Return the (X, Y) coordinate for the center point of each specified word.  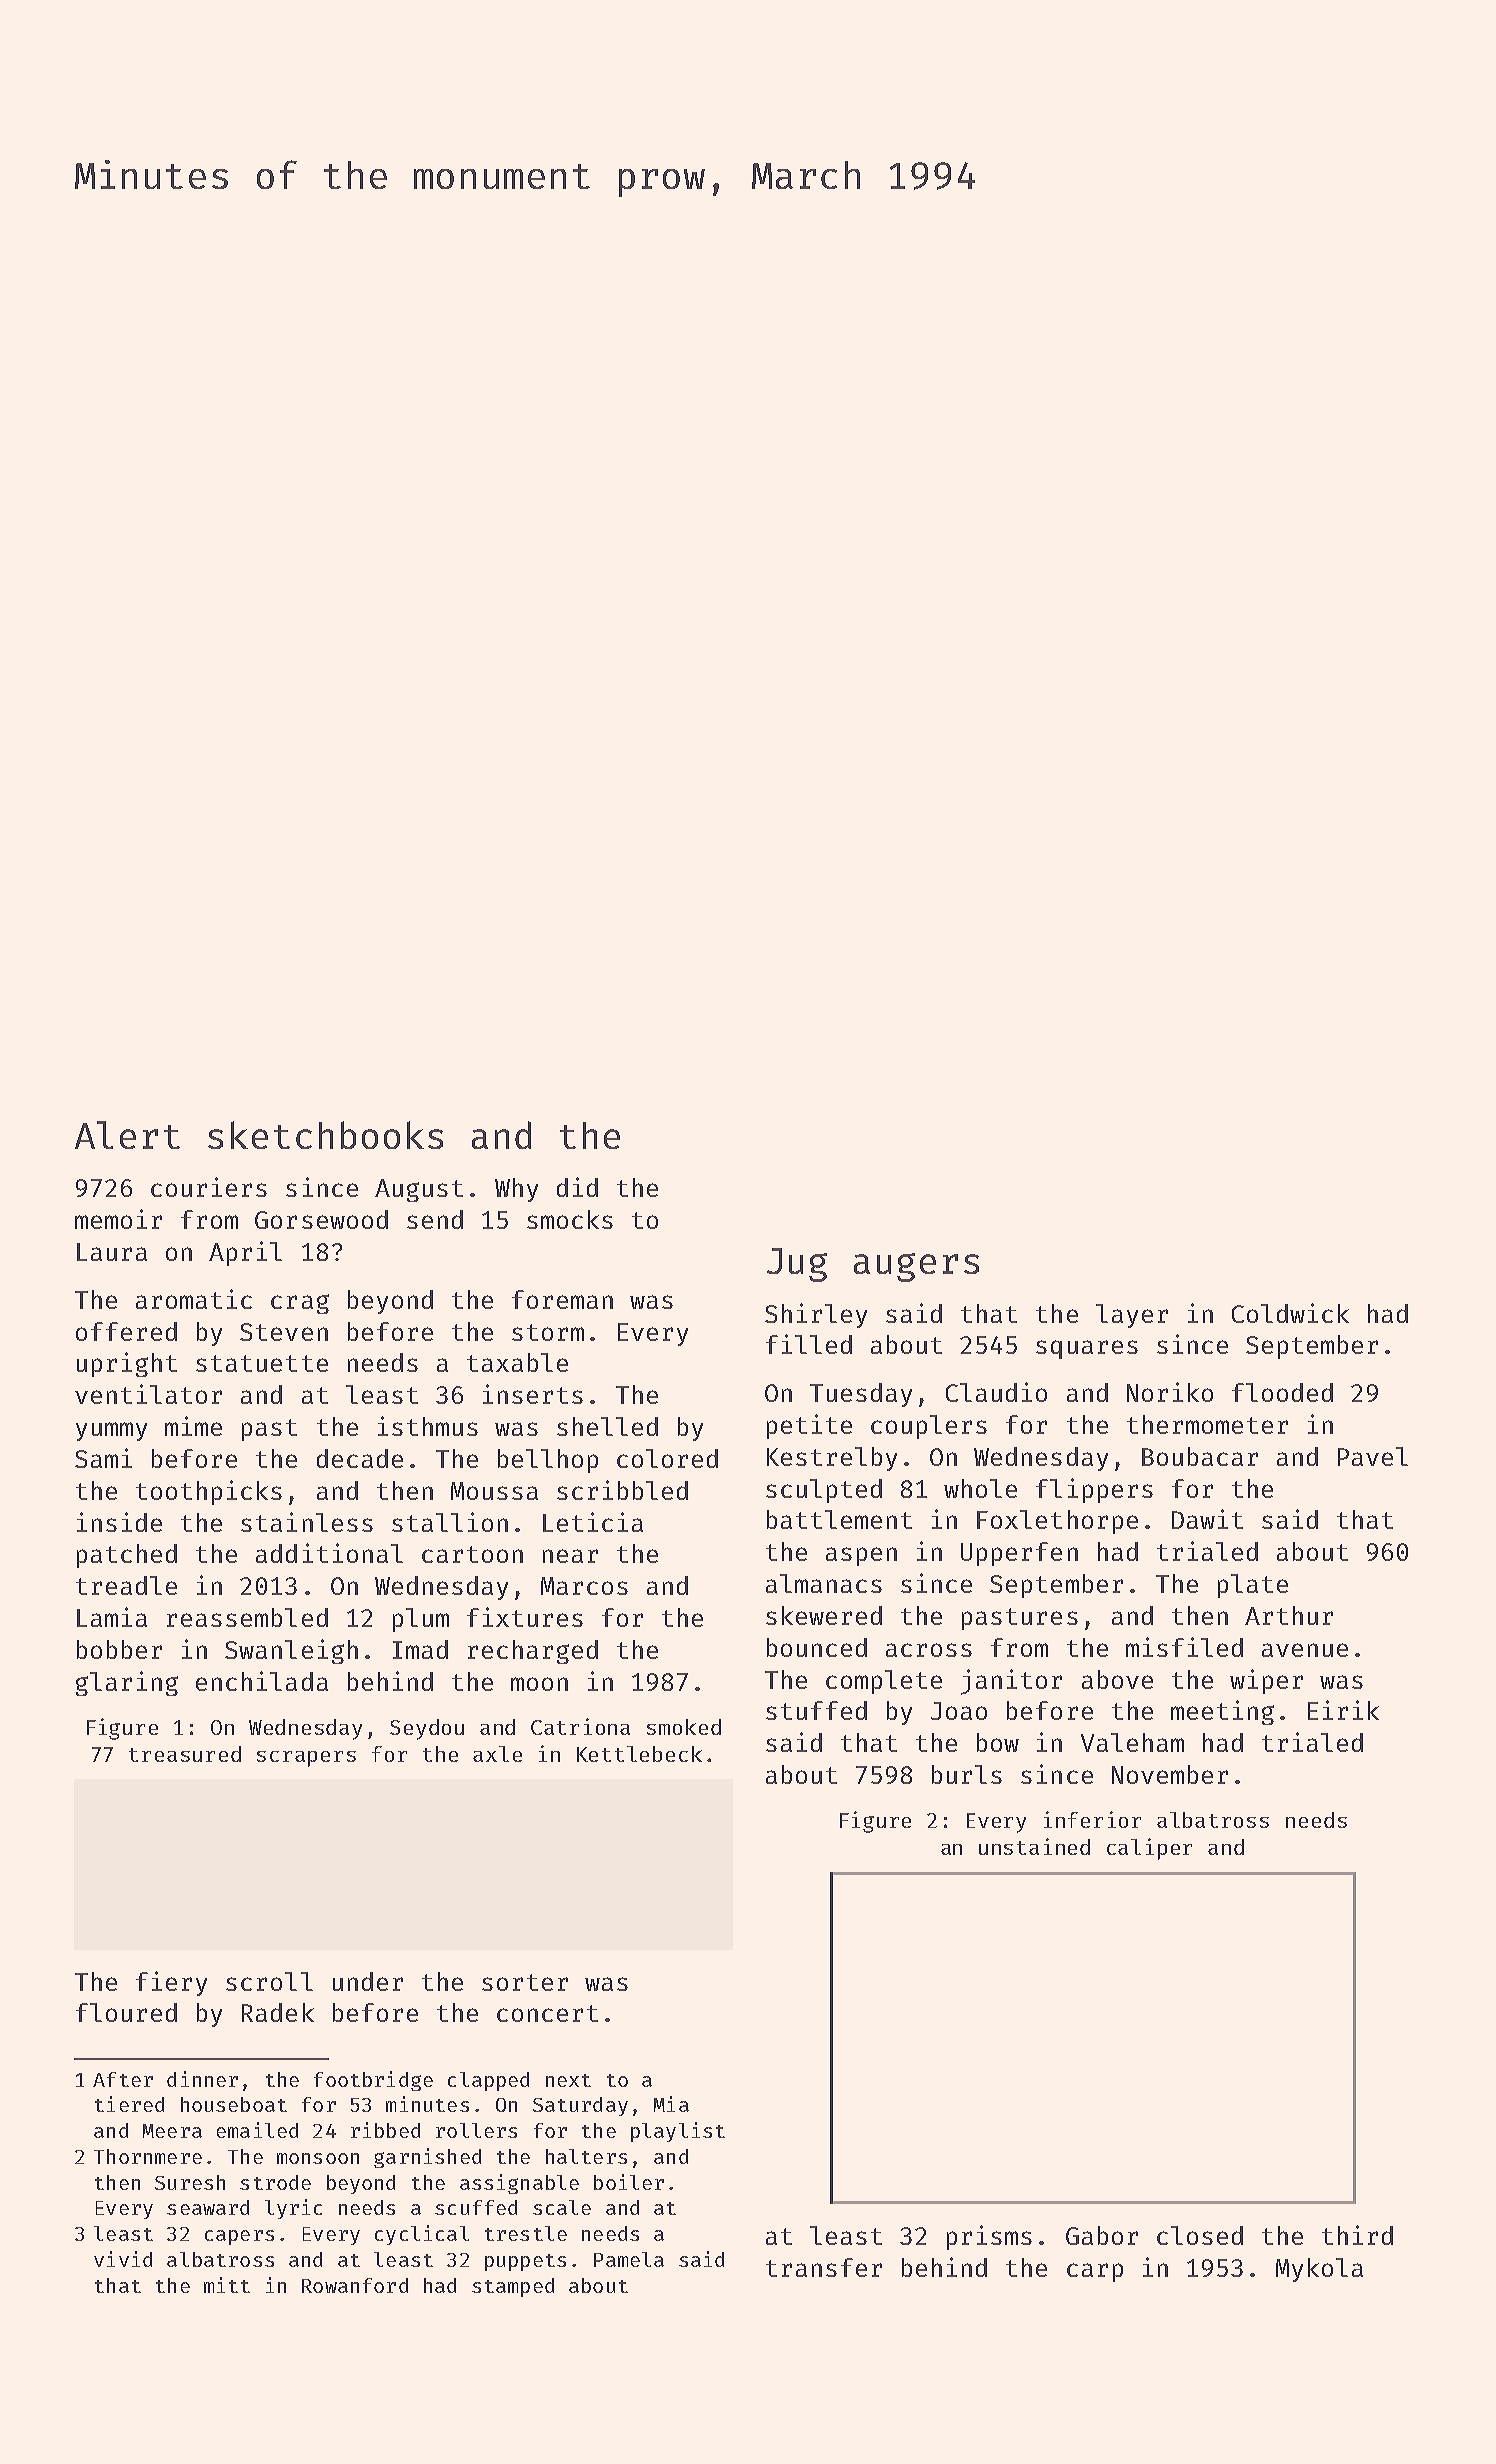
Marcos (584, 1586)
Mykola (1319, 2270)
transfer (824, 2267)
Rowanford (355, 2285)
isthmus (428, 1426)
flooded (1282, 1392)
